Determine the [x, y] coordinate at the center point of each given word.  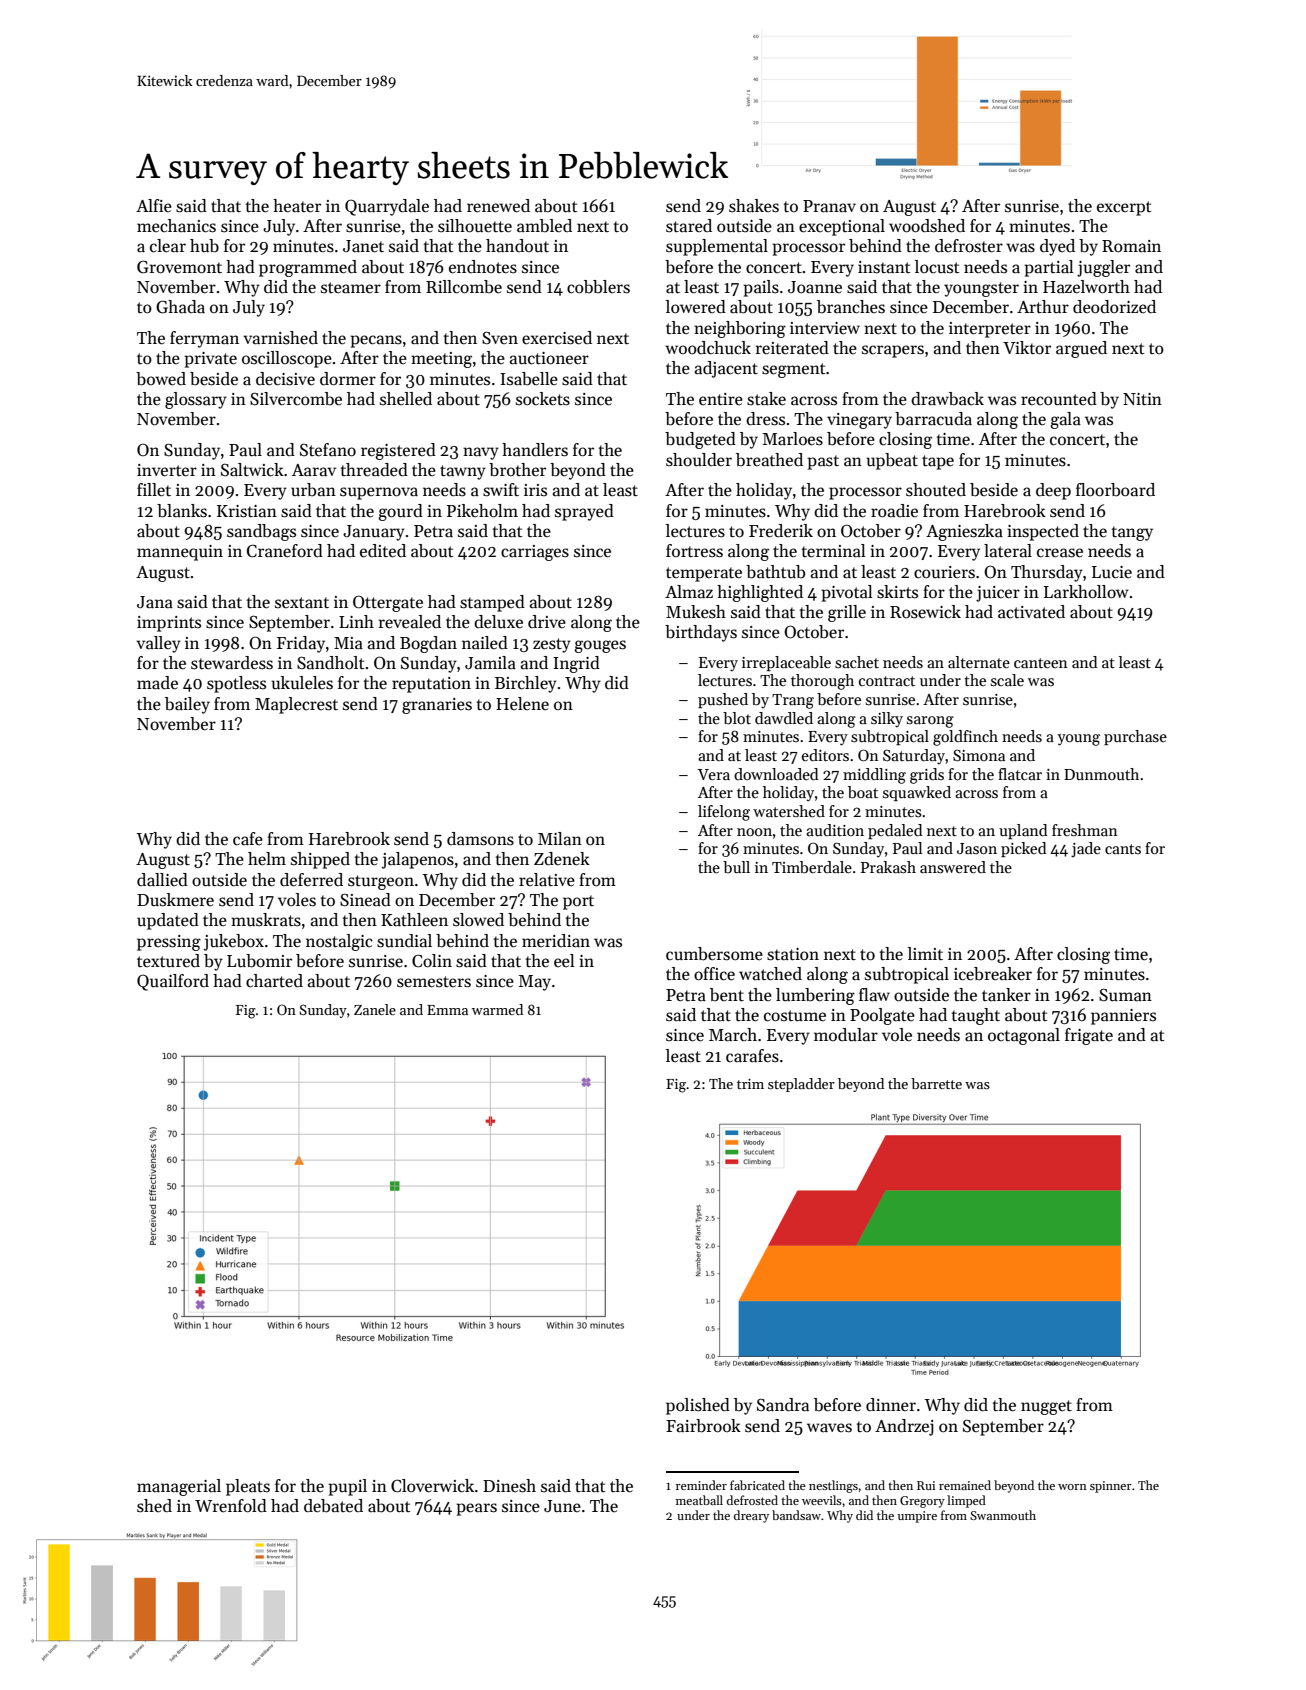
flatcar [1020, 774]
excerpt [1124, 208]
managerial [179, 1487]
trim [750, 1084]
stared [689, 226]
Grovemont [179, 267]
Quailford [173, 982]
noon [754, 832]
